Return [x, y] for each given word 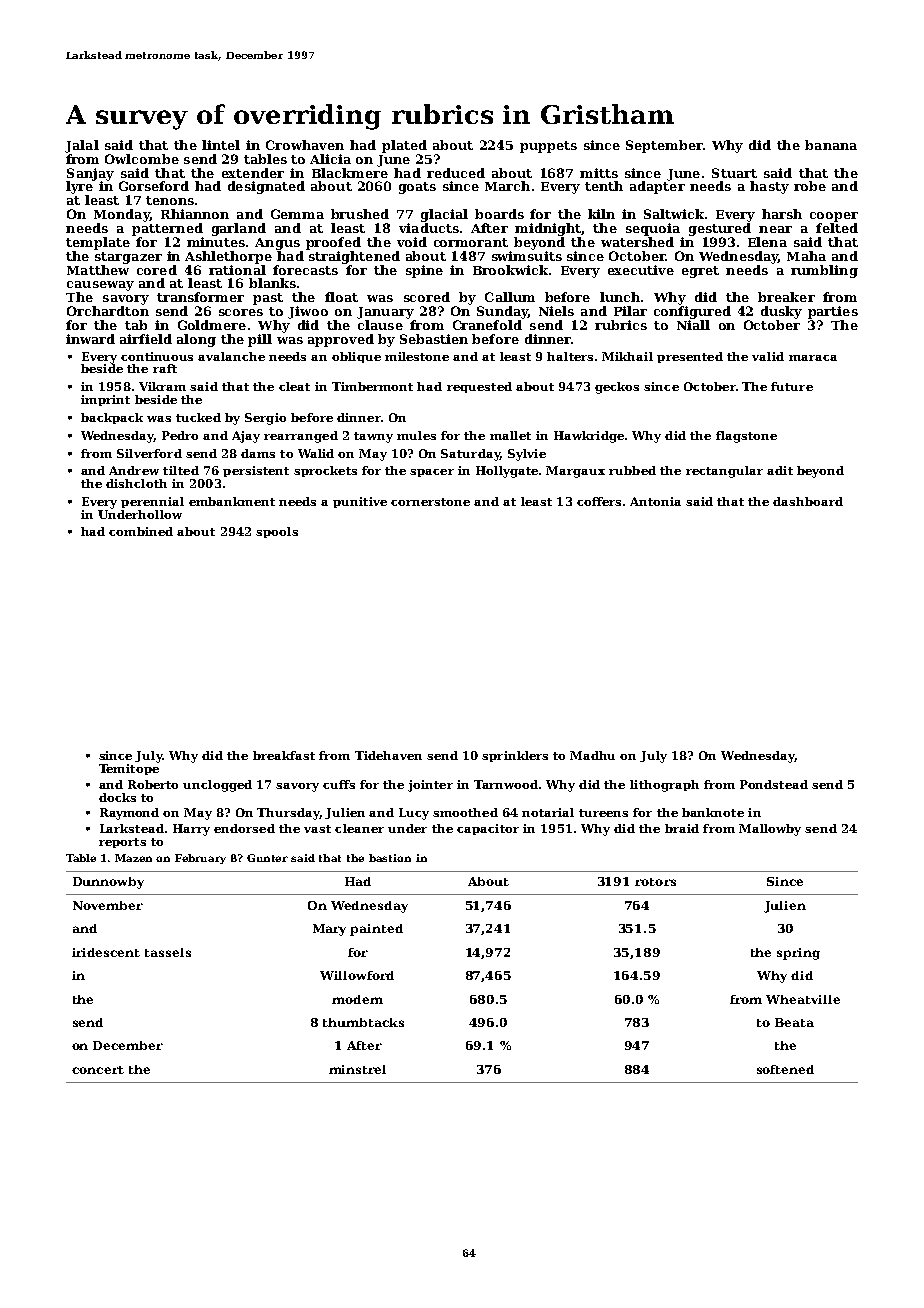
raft [165, 368]
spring [798, 954]
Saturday [470, 455]
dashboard [808, 501]
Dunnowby [108, 883]
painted [376, 930]
